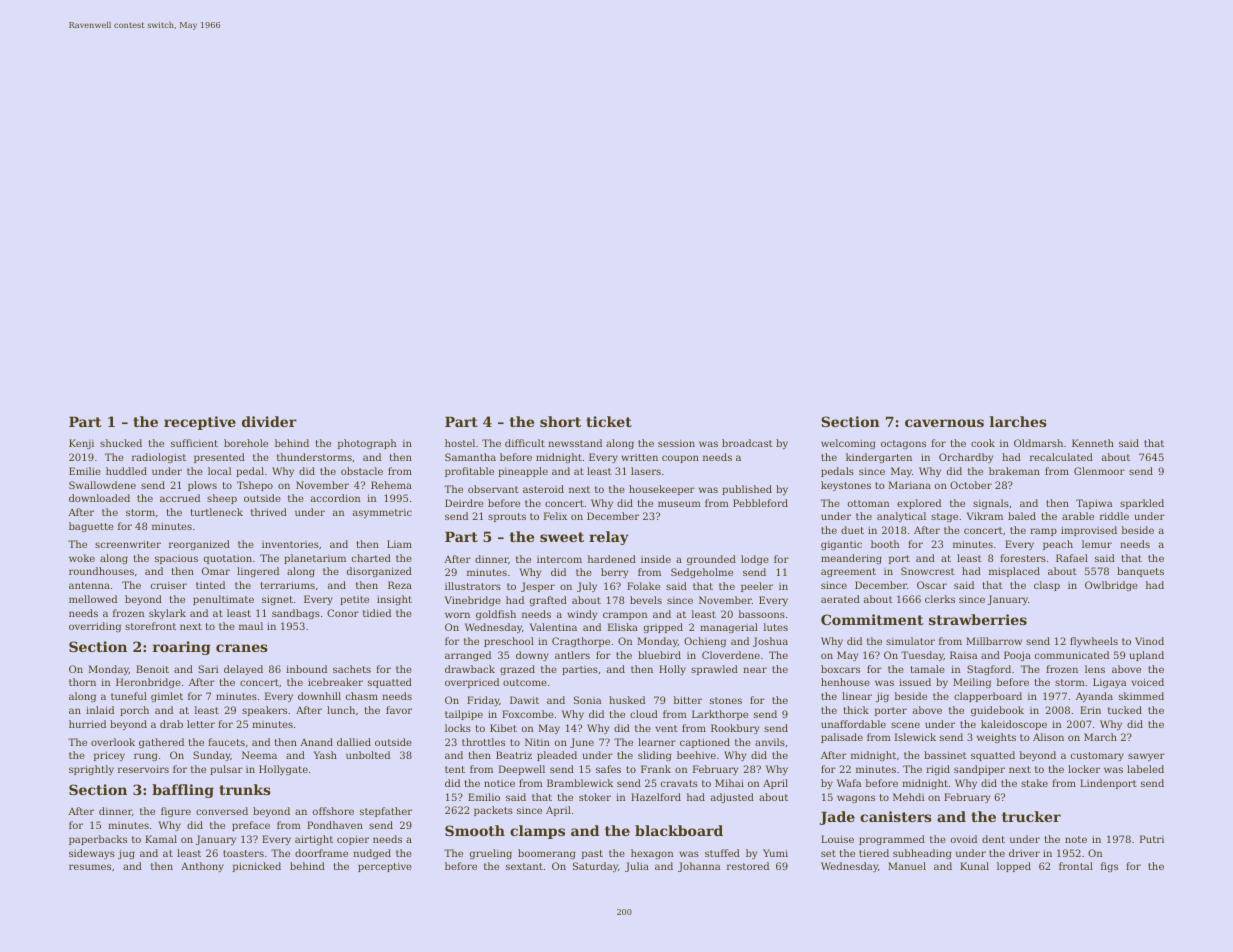 The width and height of the screenshot is (1233, 952). I want to click on divider, so click(269, 421).
